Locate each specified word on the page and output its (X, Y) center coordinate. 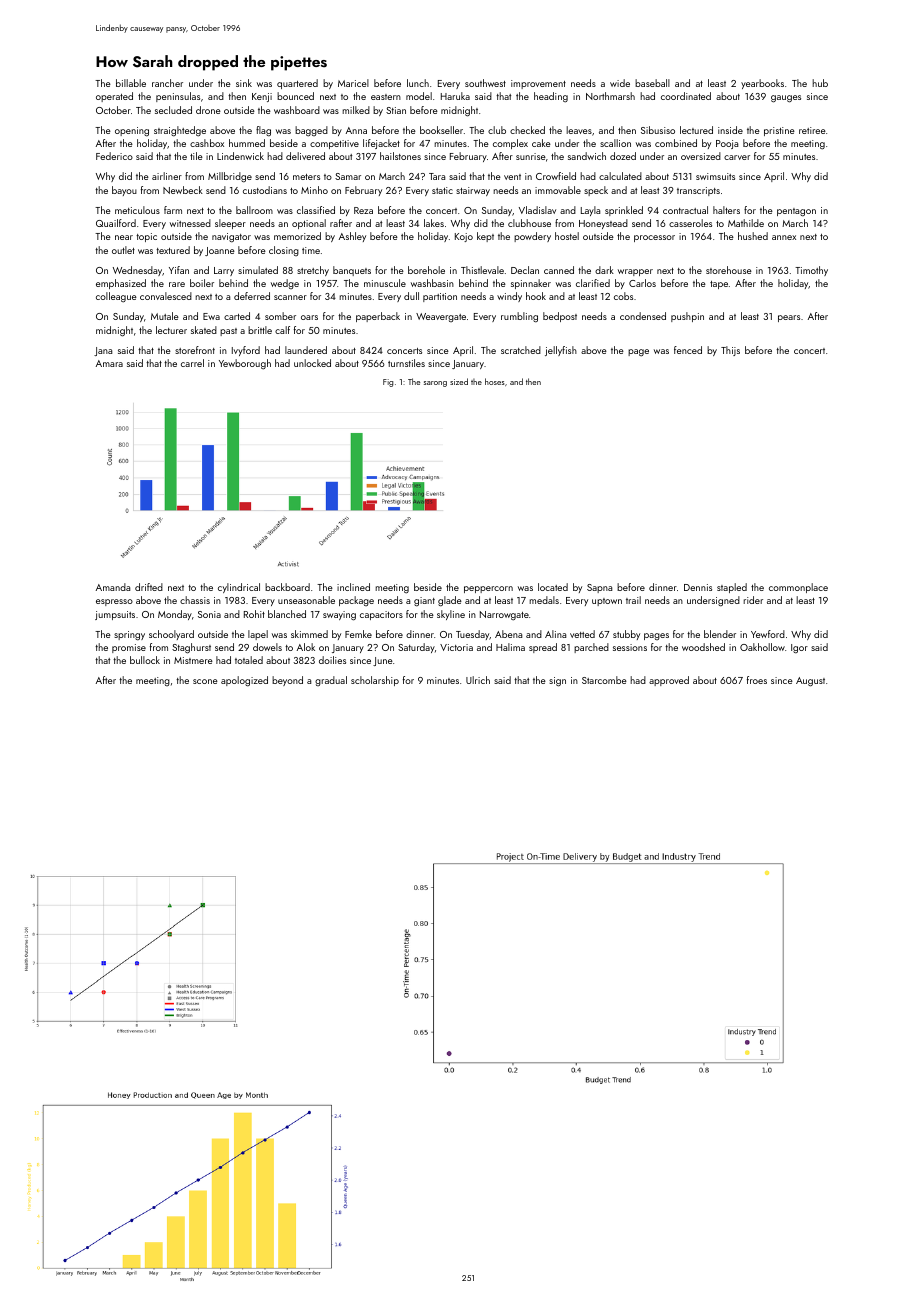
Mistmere (193, 660)
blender (720, 634)
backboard (287, 587)
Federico (114, 156)
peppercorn (488, 589)
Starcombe (604, 680)
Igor (799, 649)
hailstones (400, 156)
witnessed (190, 223)
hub (820, 83)
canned (559, 270)
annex (784, 237)
